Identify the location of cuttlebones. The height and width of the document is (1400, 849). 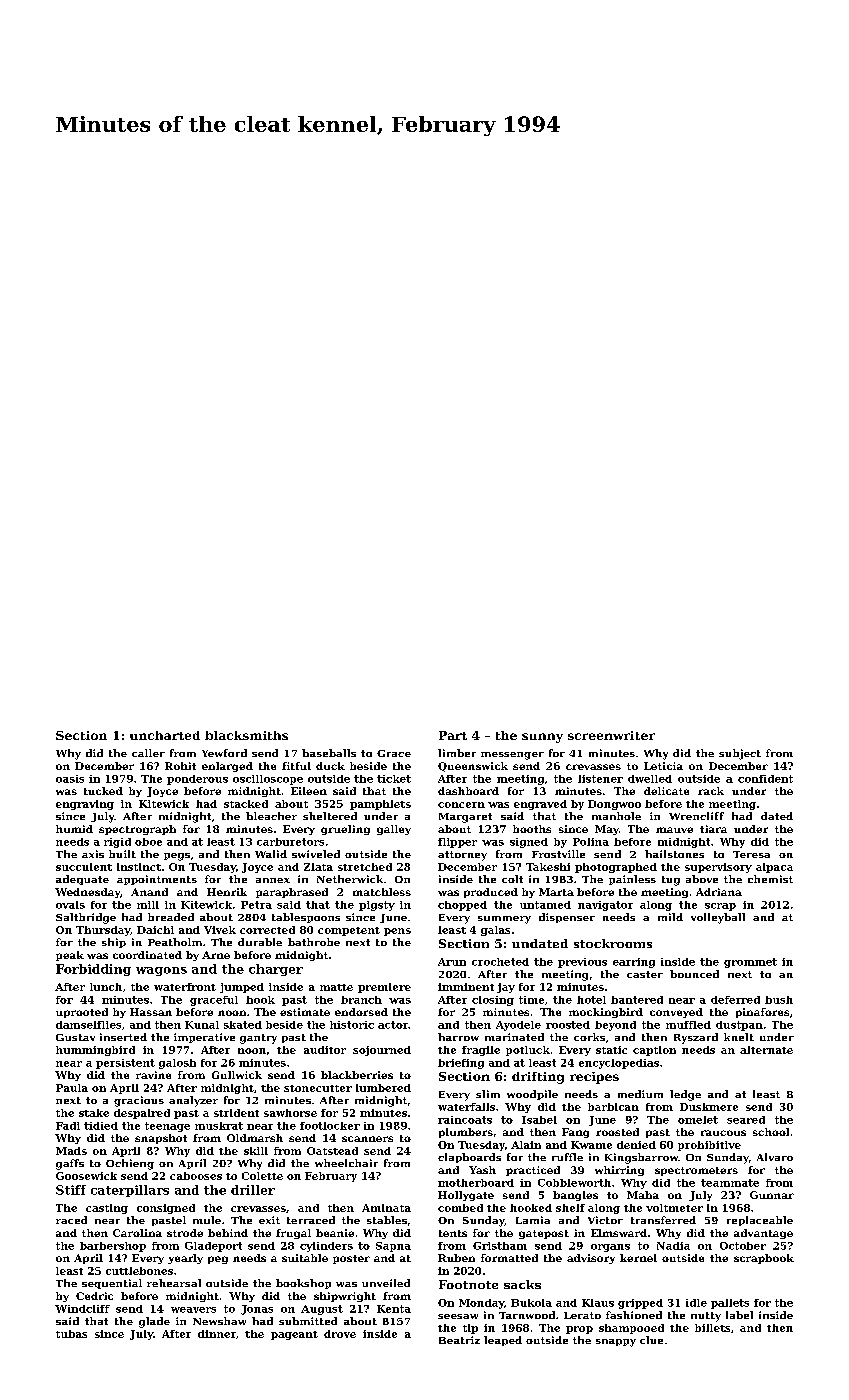
(139, 1271).
